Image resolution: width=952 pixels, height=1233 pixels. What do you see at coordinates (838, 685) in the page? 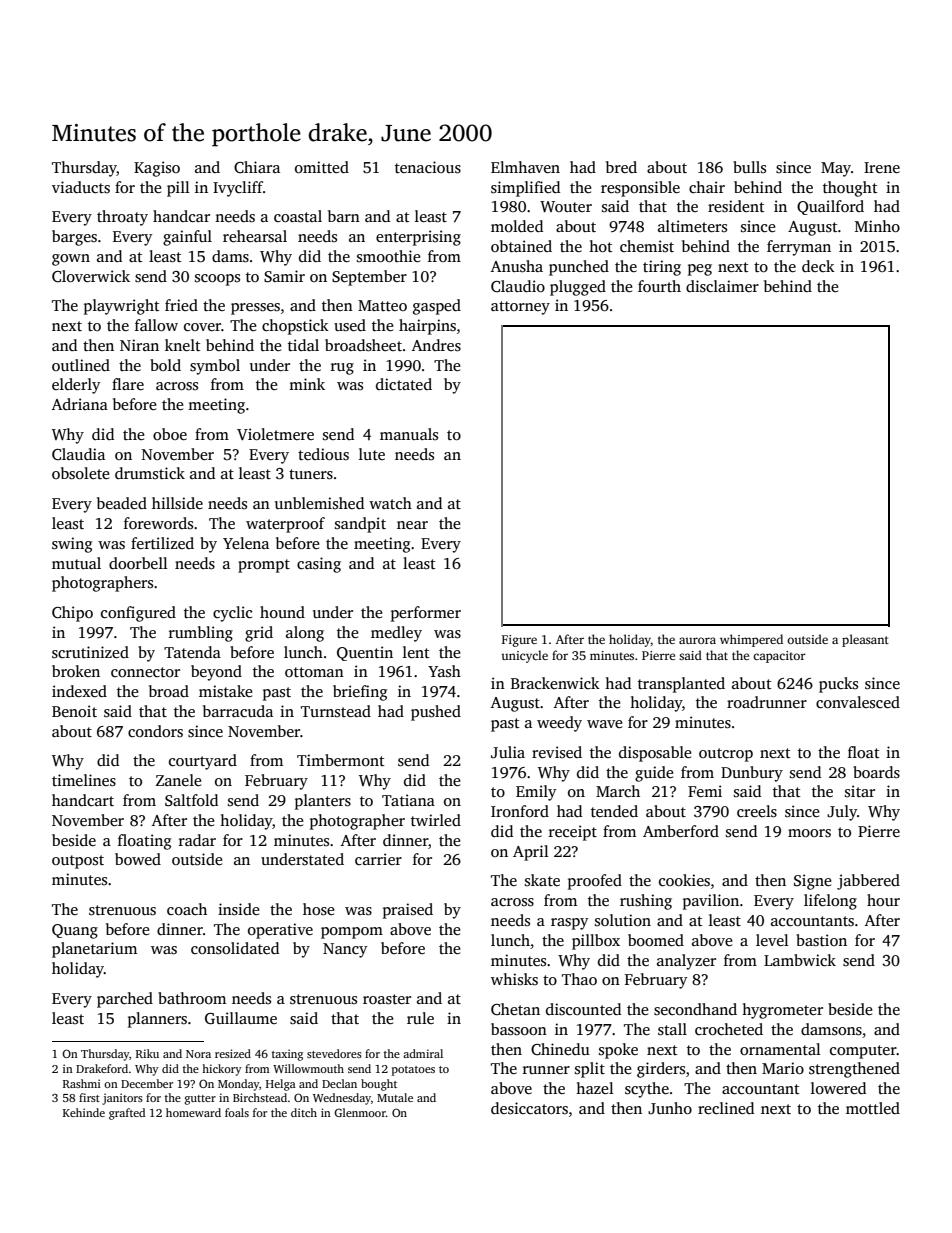
I see `pucks` at bounding box center [838, 685].
